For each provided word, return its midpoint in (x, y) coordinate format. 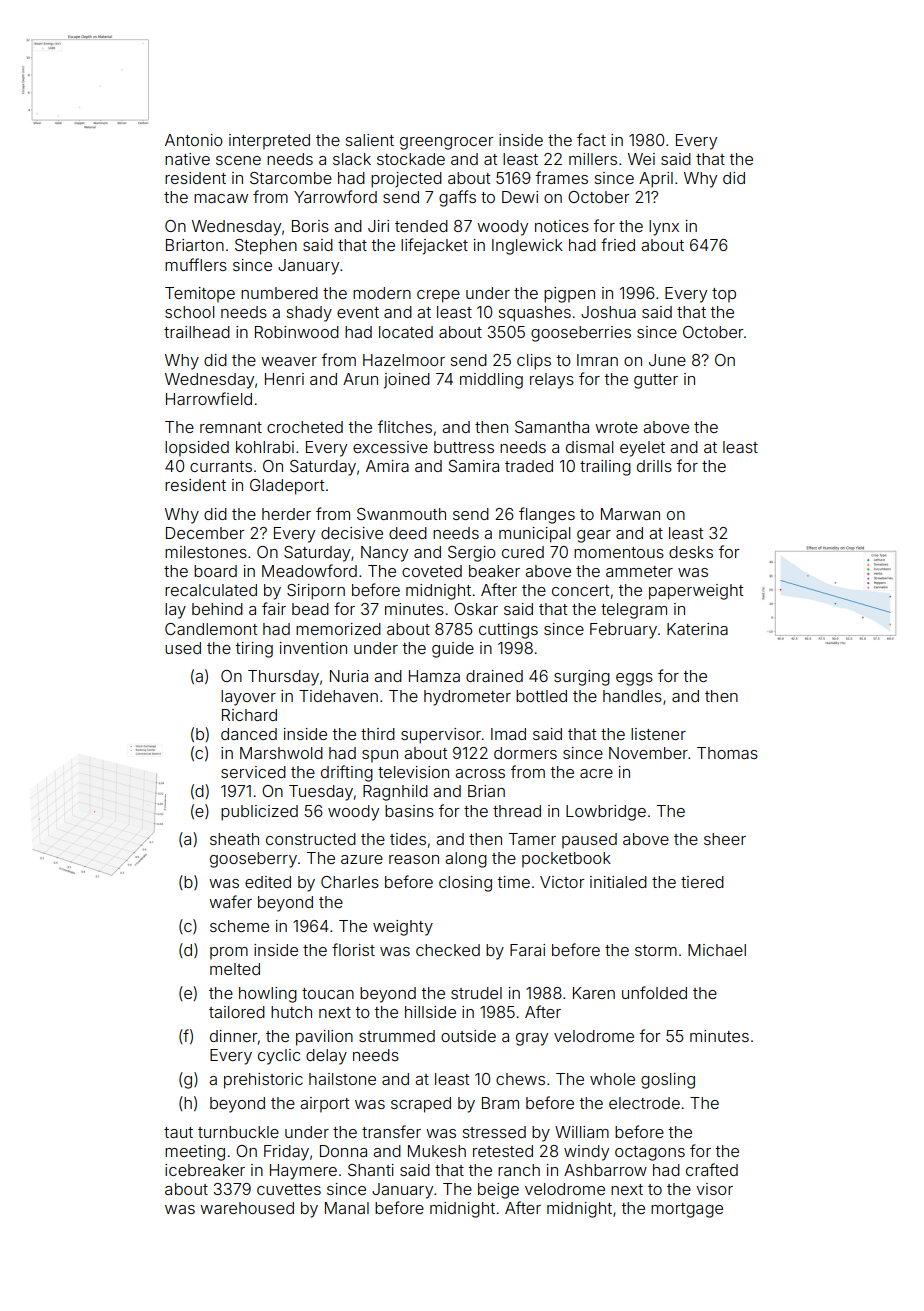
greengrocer (447, 143)
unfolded (654, 992)
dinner (234, 1036)
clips (534, 362)
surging (582, 678)
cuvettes (289, 1189)
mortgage (687, 1210)
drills (654, 466)
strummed (397, 1036)
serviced (253, 772)
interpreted (269, 142)
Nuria (349, 676)
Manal (347, 1208)
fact (591, 139)
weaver (289, 361)
